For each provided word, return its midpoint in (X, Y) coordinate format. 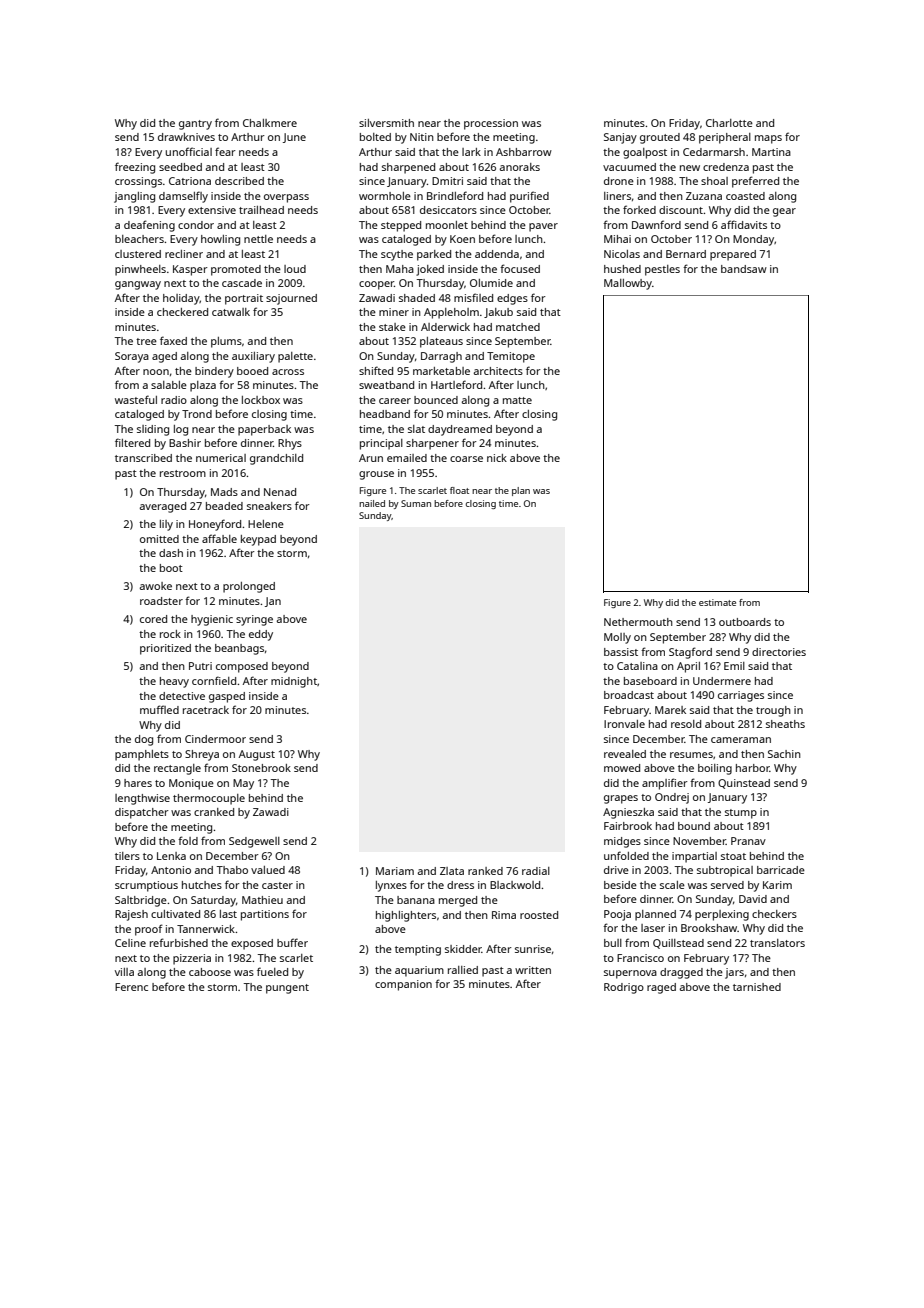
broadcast (629, 695)
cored (153, 619)
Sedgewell (254, 842)
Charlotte (729, 123)
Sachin (784, 754)
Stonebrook (261, 768)
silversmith (386, 123)
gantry (195, 125)
